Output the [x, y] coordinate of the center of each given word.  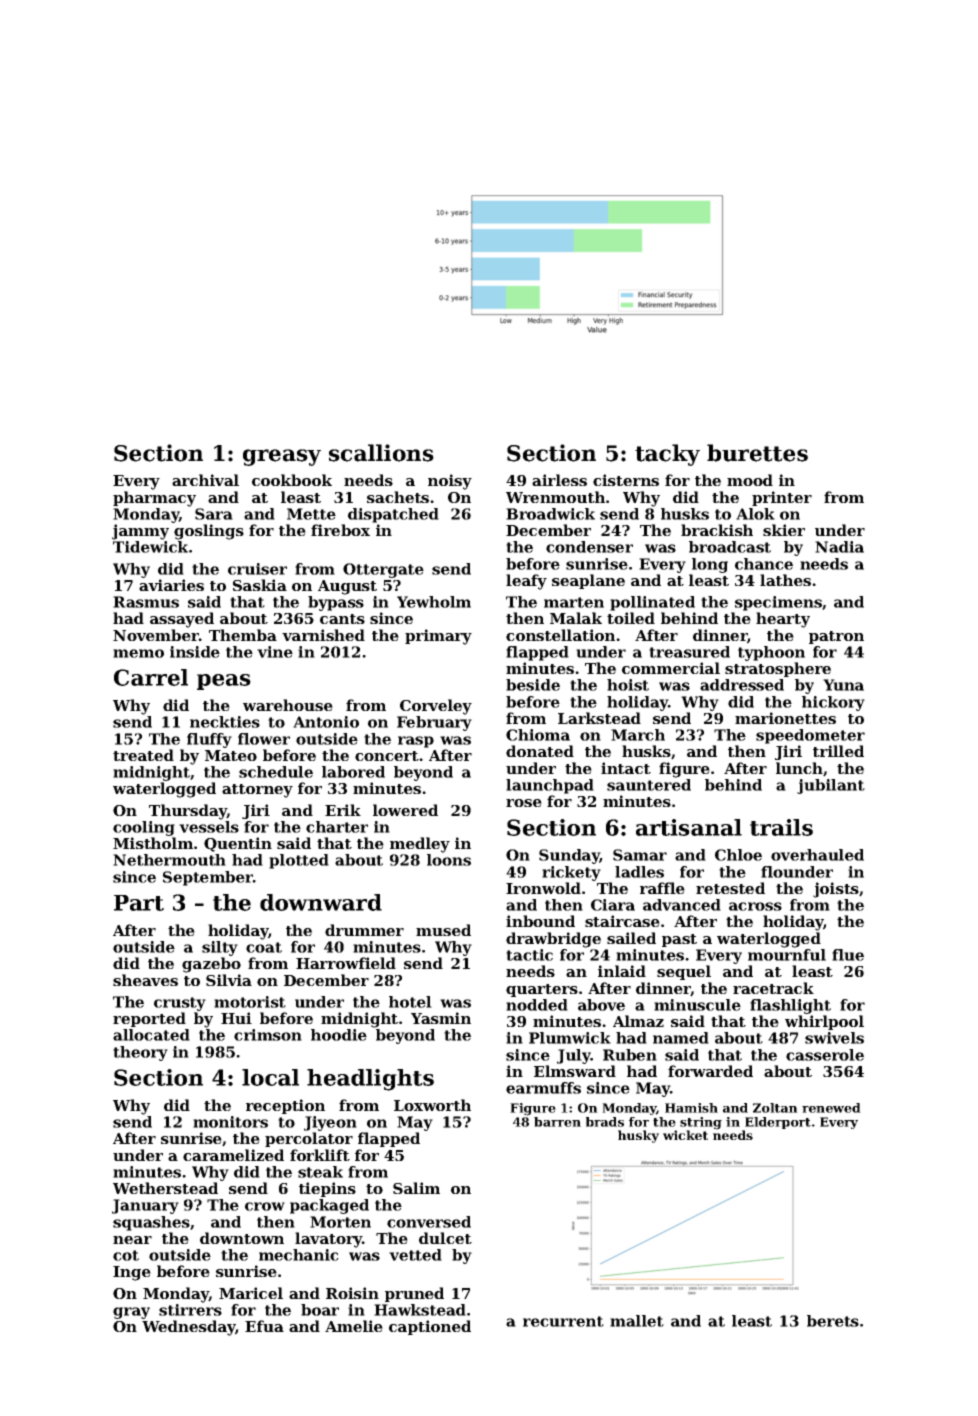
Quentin [238, 844]
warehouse [288, 705]
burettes [757, 453]
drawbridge [553, 940]
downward [321, 902]
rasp [416, 742]
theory [140, 1053]
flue [848, 955]
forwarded [710, 1071]
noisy [450, 482]
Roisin [352, 1293]
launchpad [550, 786]
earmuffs [543, 1088]
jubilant [831, 786]
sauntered [649, 785]
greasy [282, 457]
